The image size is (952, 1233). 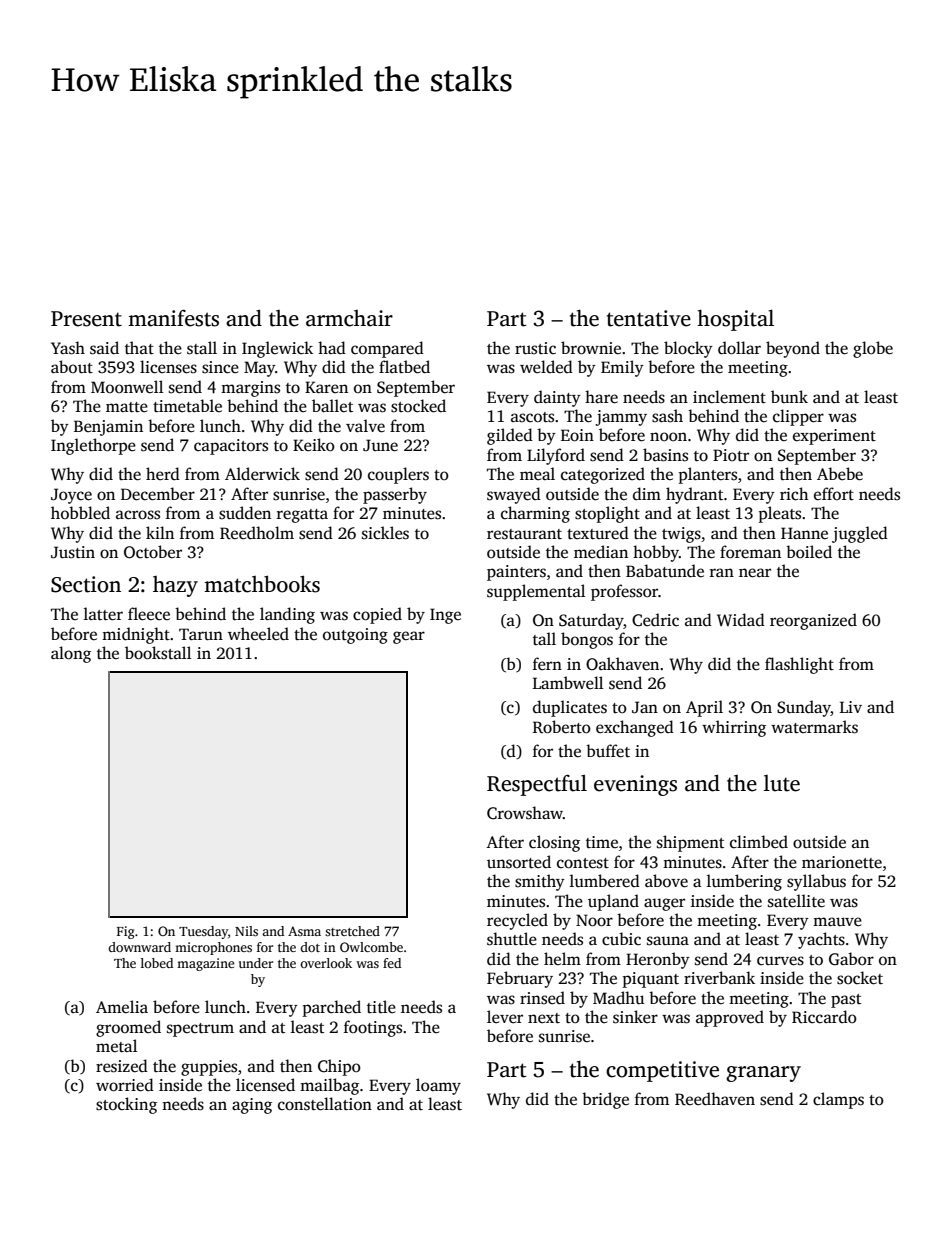 What do you see at coordinates (73, 552) in the screenshot?
I see `Justin` at bounding box center [73, 552].
